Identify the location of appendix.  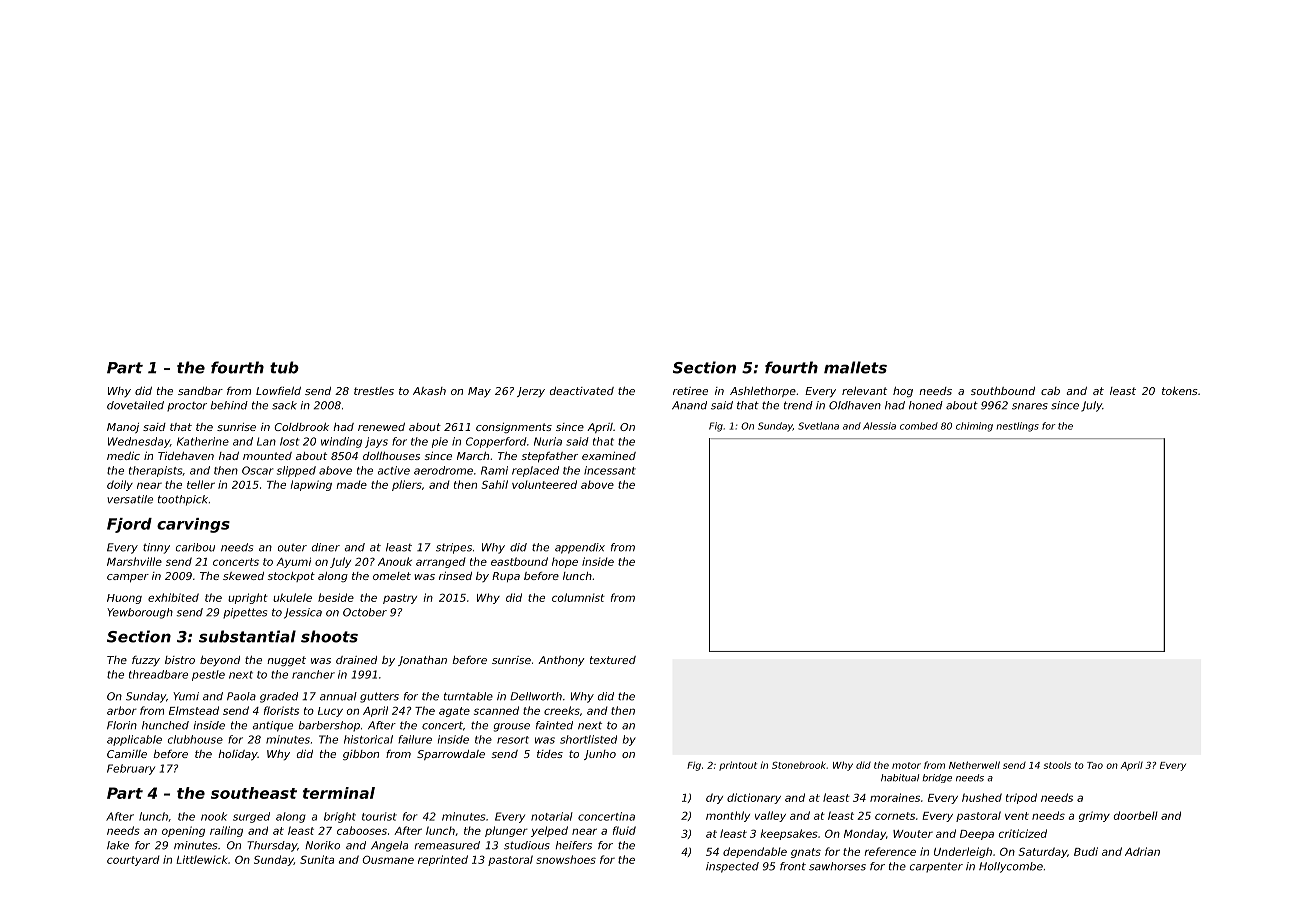
(580, 548).
